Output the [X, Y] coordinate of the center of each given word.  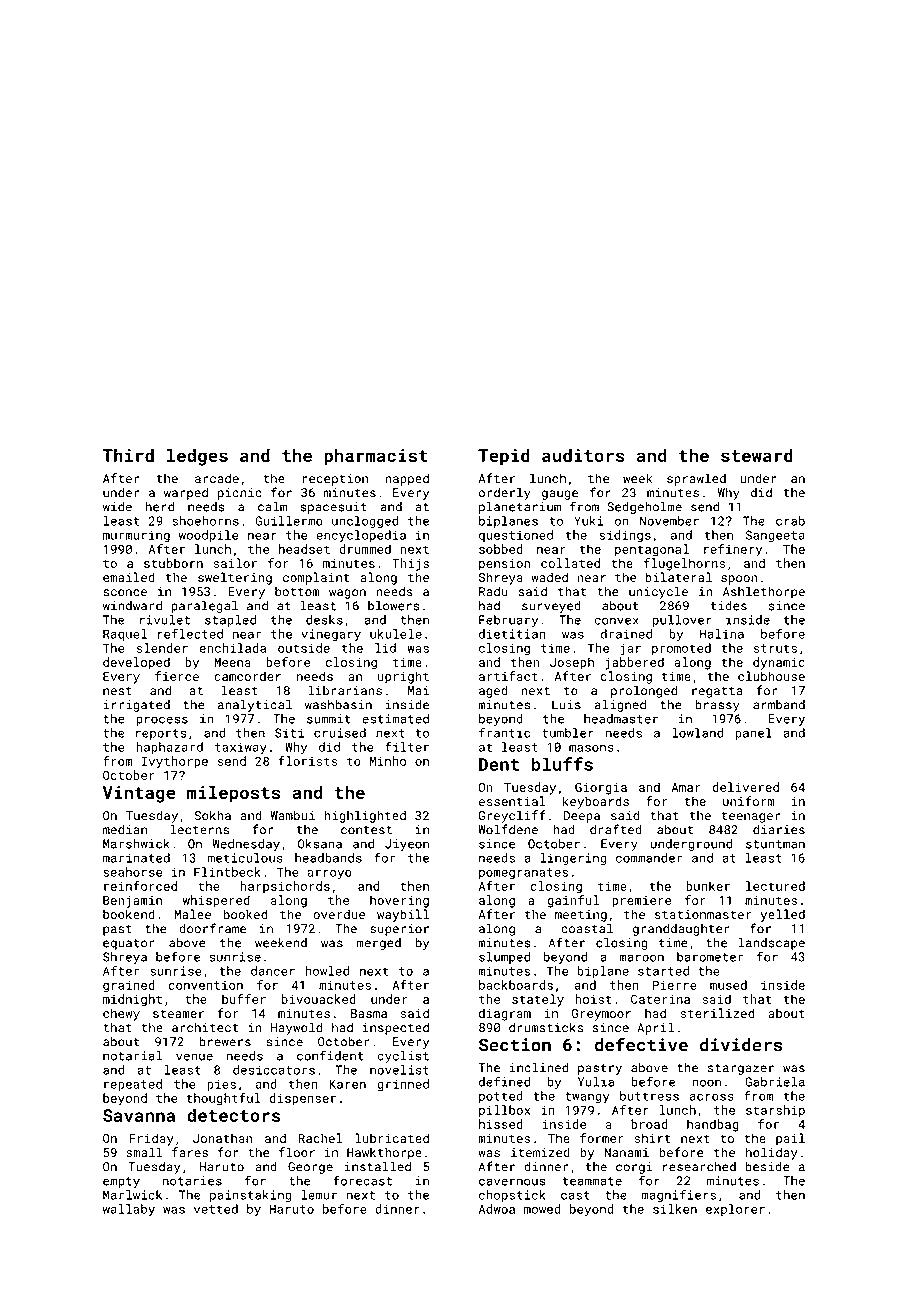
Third [128, 455]
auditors [583, 455]
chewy [121, 1014]
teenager [750, 817]
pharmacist [376, 457]
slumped [504, 958]
